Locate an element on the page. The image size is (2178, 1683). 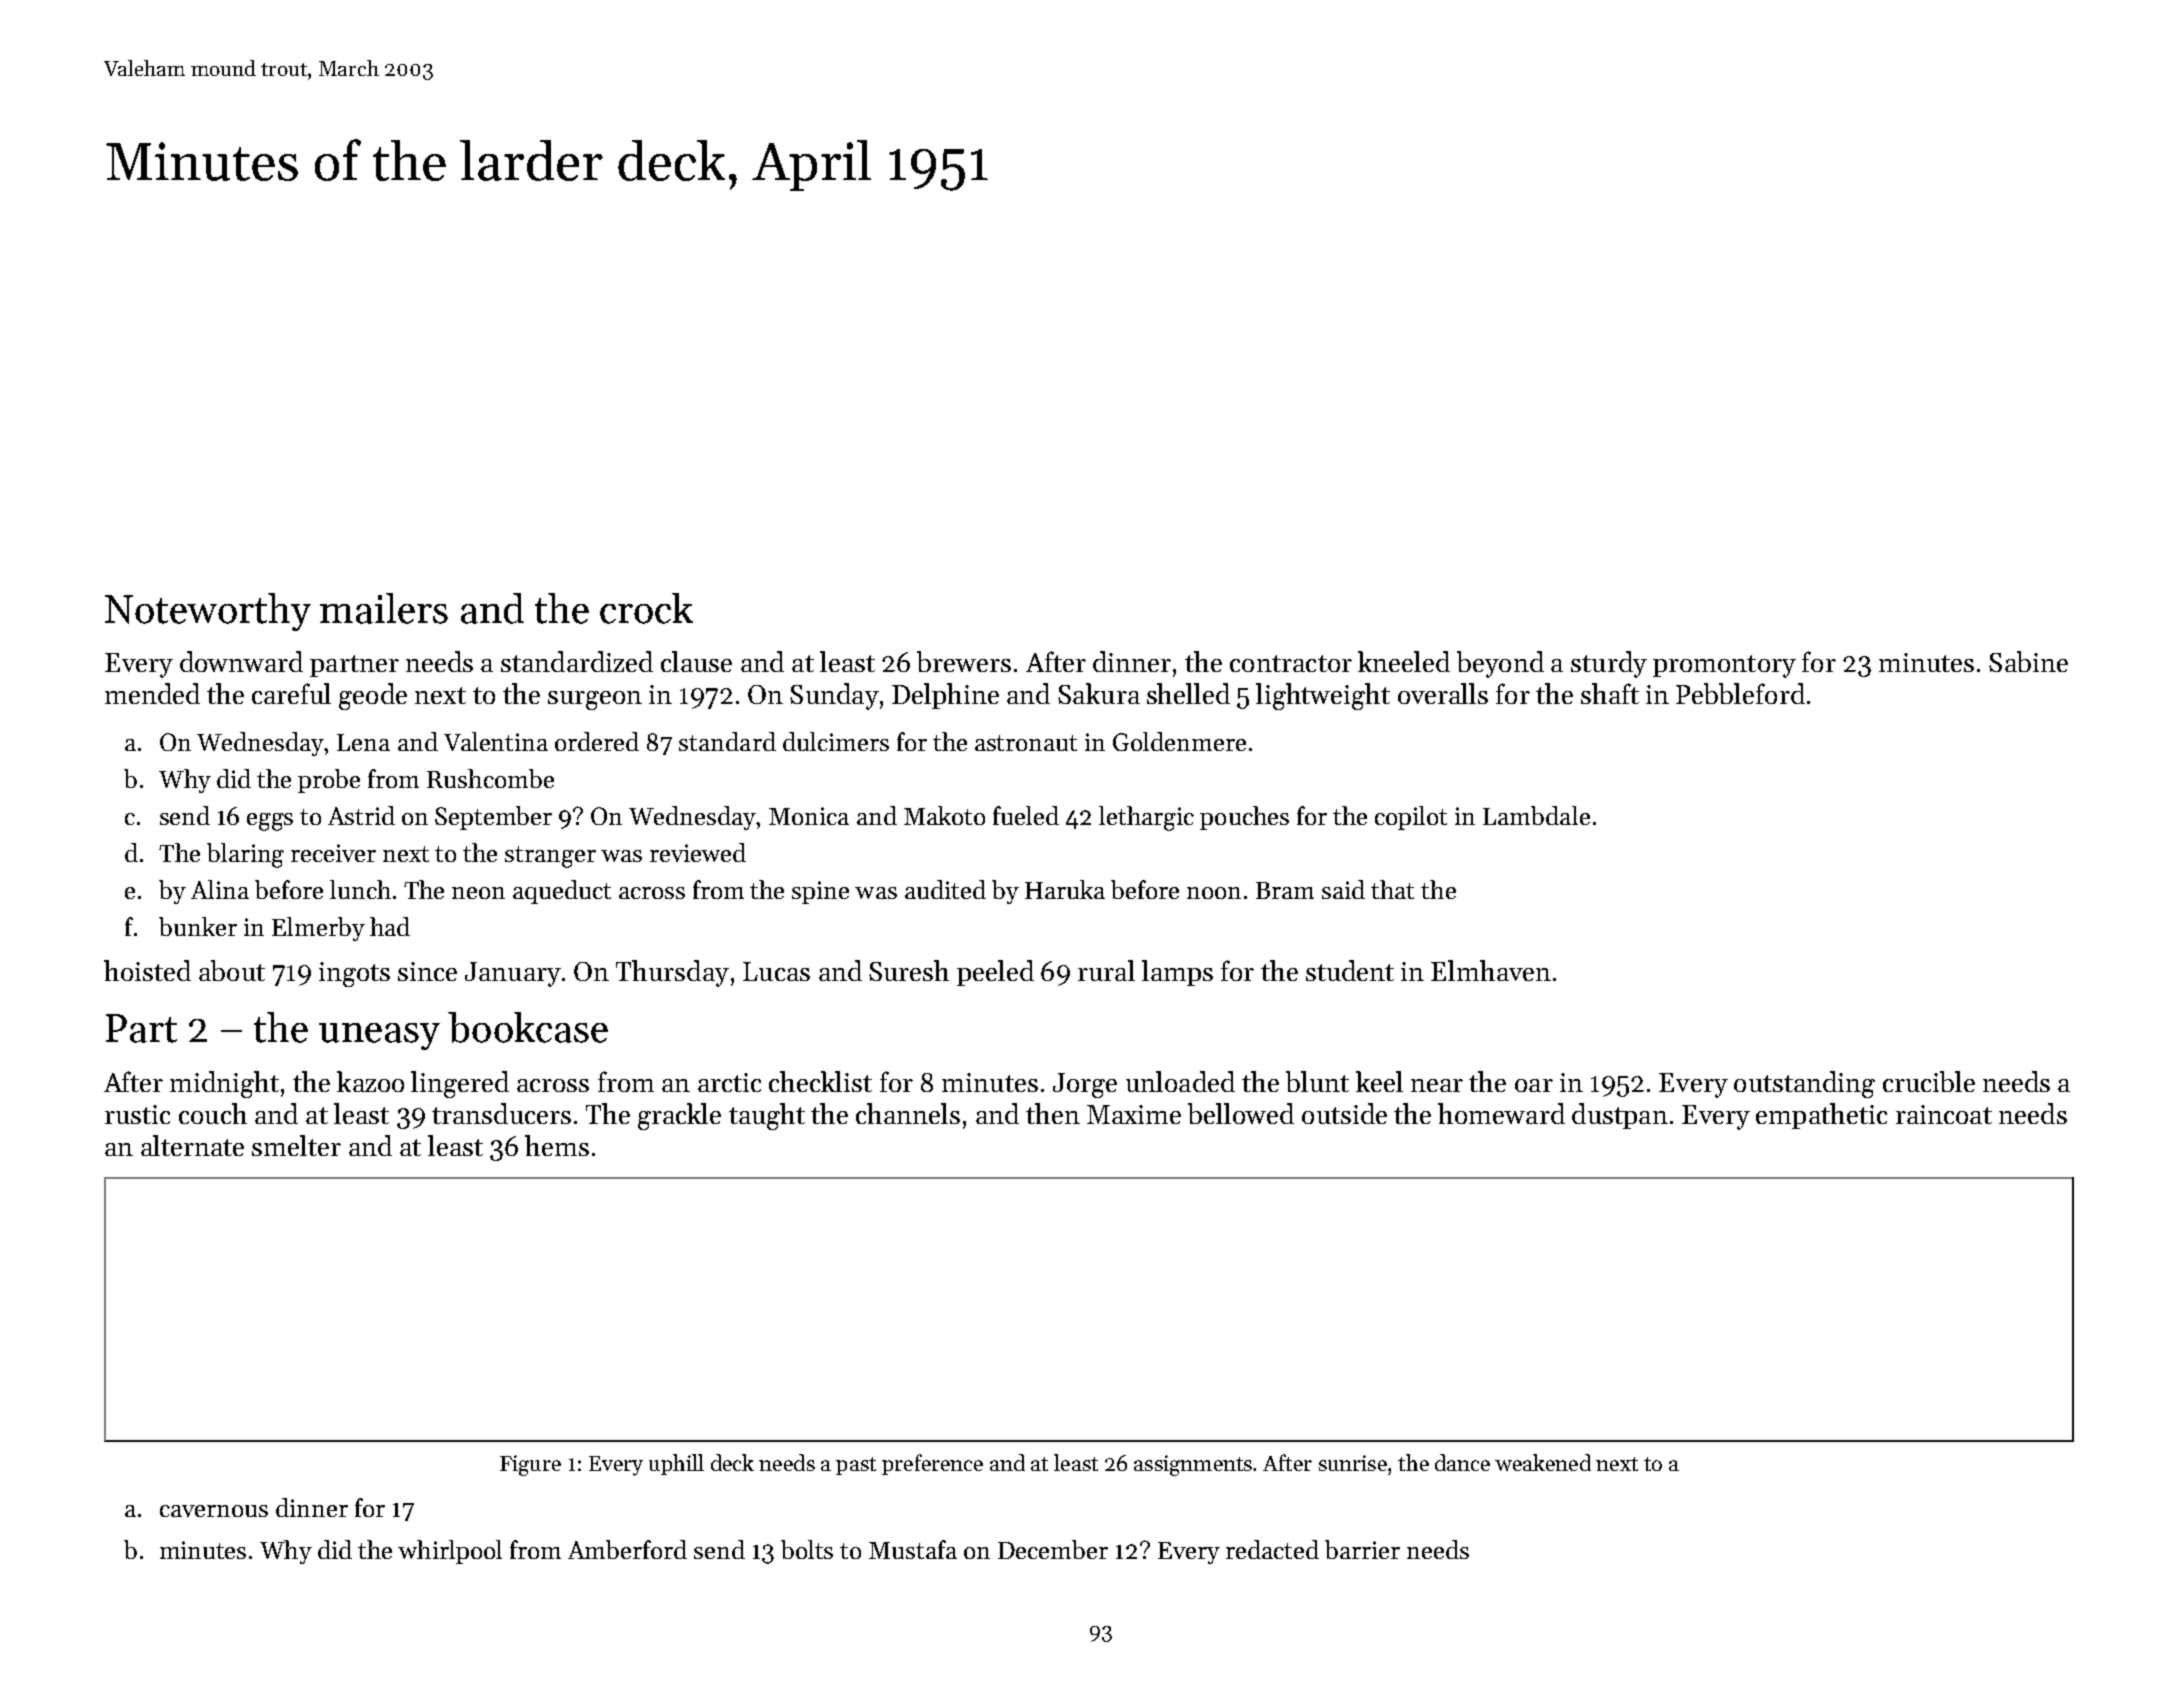
mended is located at coordinates (152, 693).
